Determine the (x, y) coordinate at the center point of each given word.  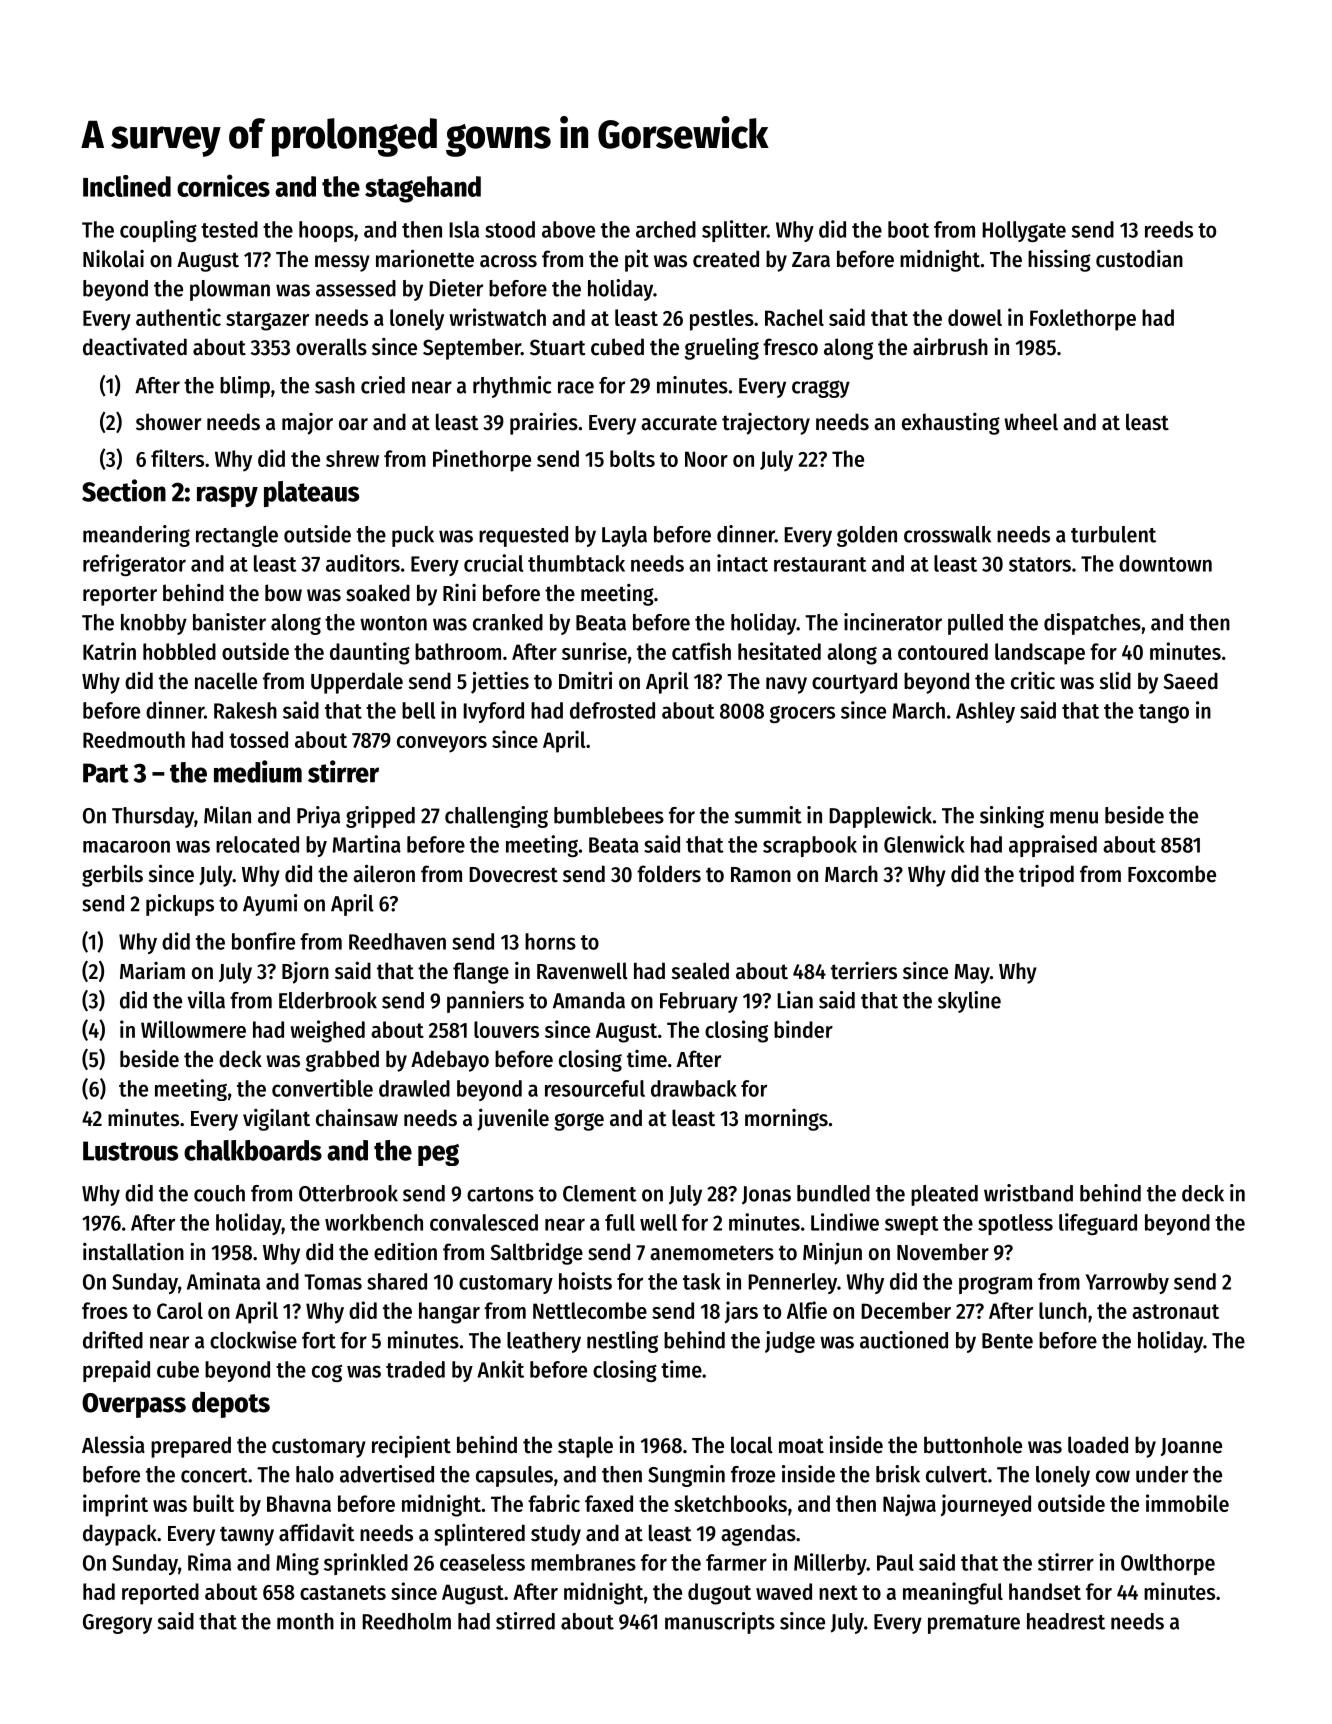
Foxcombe (1172, 874)
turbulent (1113, 534)
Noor (706, 459)
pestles (722, 320)
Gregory (117, 1624)
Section (124, 490)
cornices (223, 185)
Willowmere (193, 1029)
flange (481, 973)
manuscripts (720, 1623)
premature (974, 1624)
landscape (1040, 654)
